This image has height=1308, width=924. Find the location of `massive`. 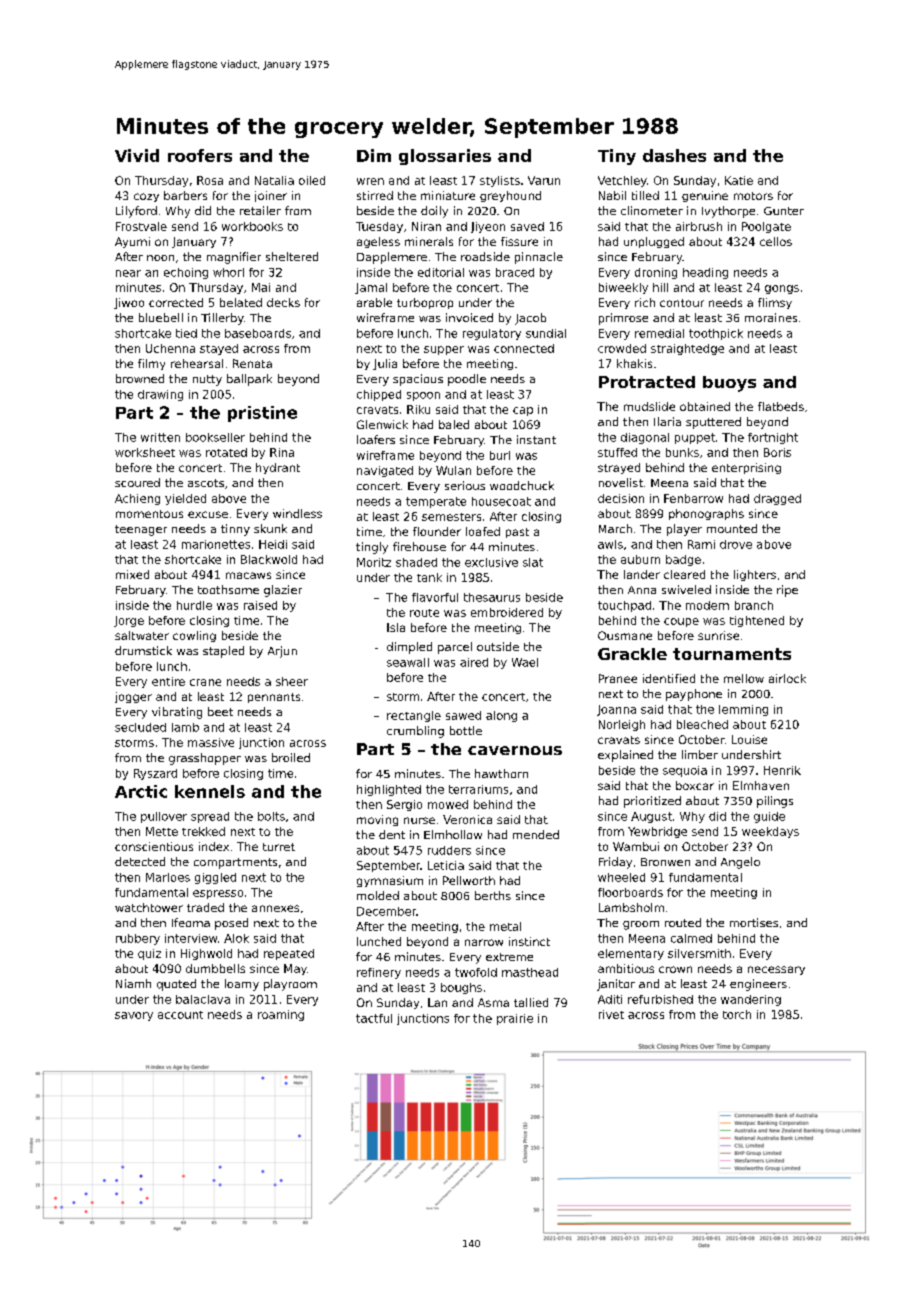

massive is located at coordinates (211, 742).
